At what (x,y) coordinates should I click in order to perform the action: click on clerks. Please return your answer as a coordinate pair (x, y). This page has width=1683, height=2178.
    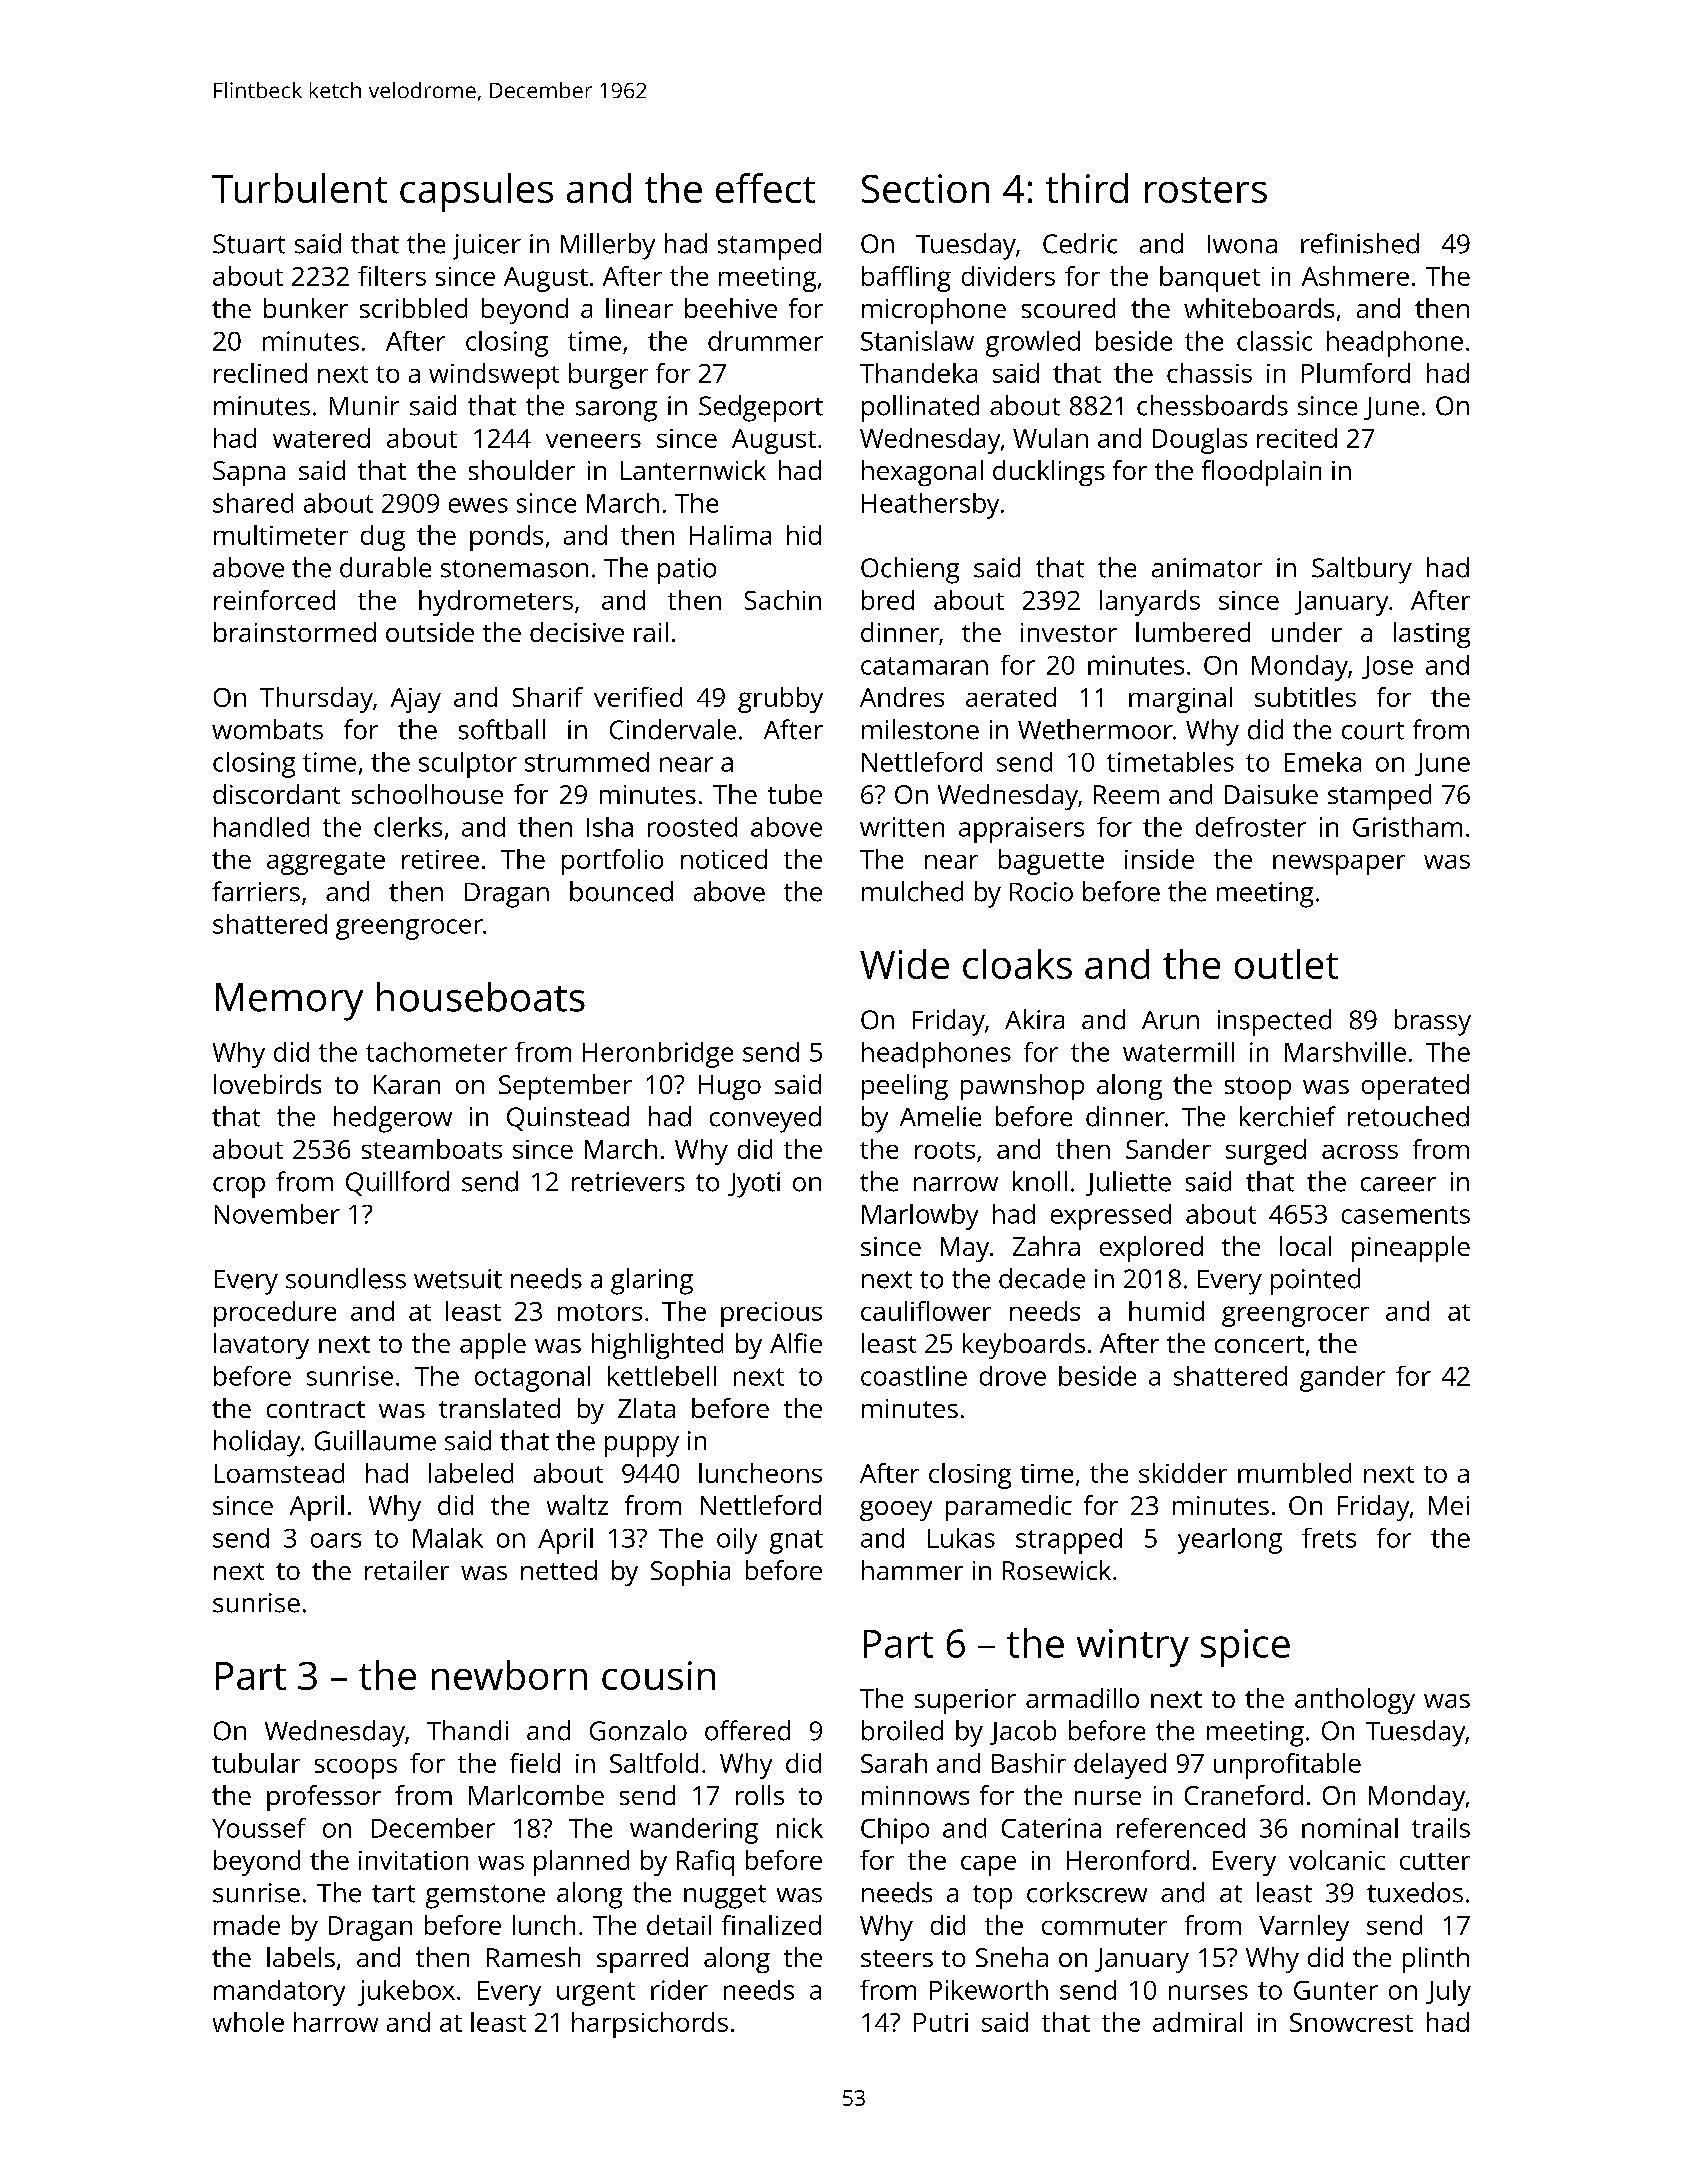
    Looking at the image, I should click on (408, 827).
